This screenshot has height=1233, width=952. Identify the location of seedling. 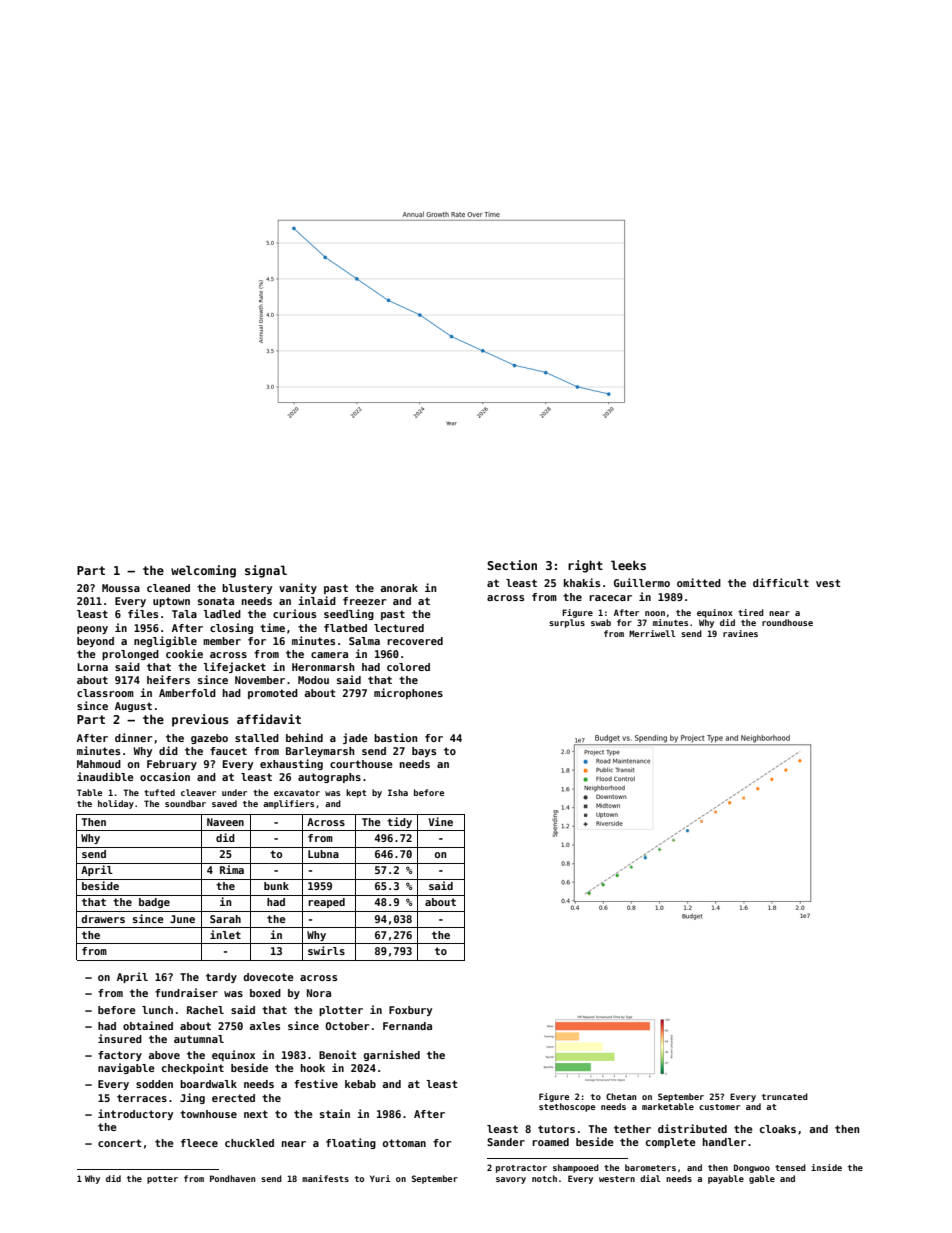
(349, 614).
